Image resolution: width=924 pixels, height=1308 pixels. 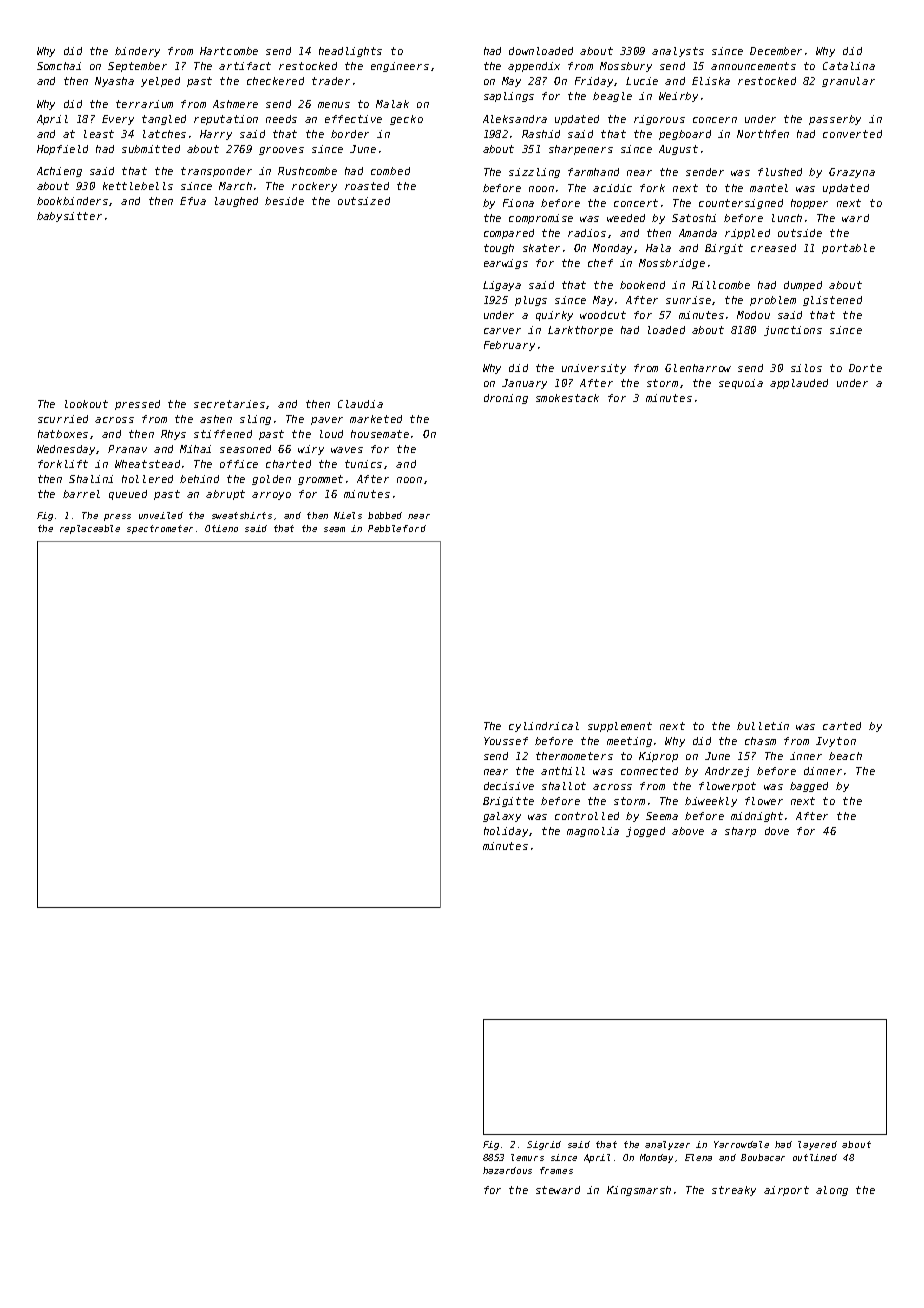 What do you see at coordinates (502, 817) in the document?
I see `galaxy` at bounding box center [502, 817].
